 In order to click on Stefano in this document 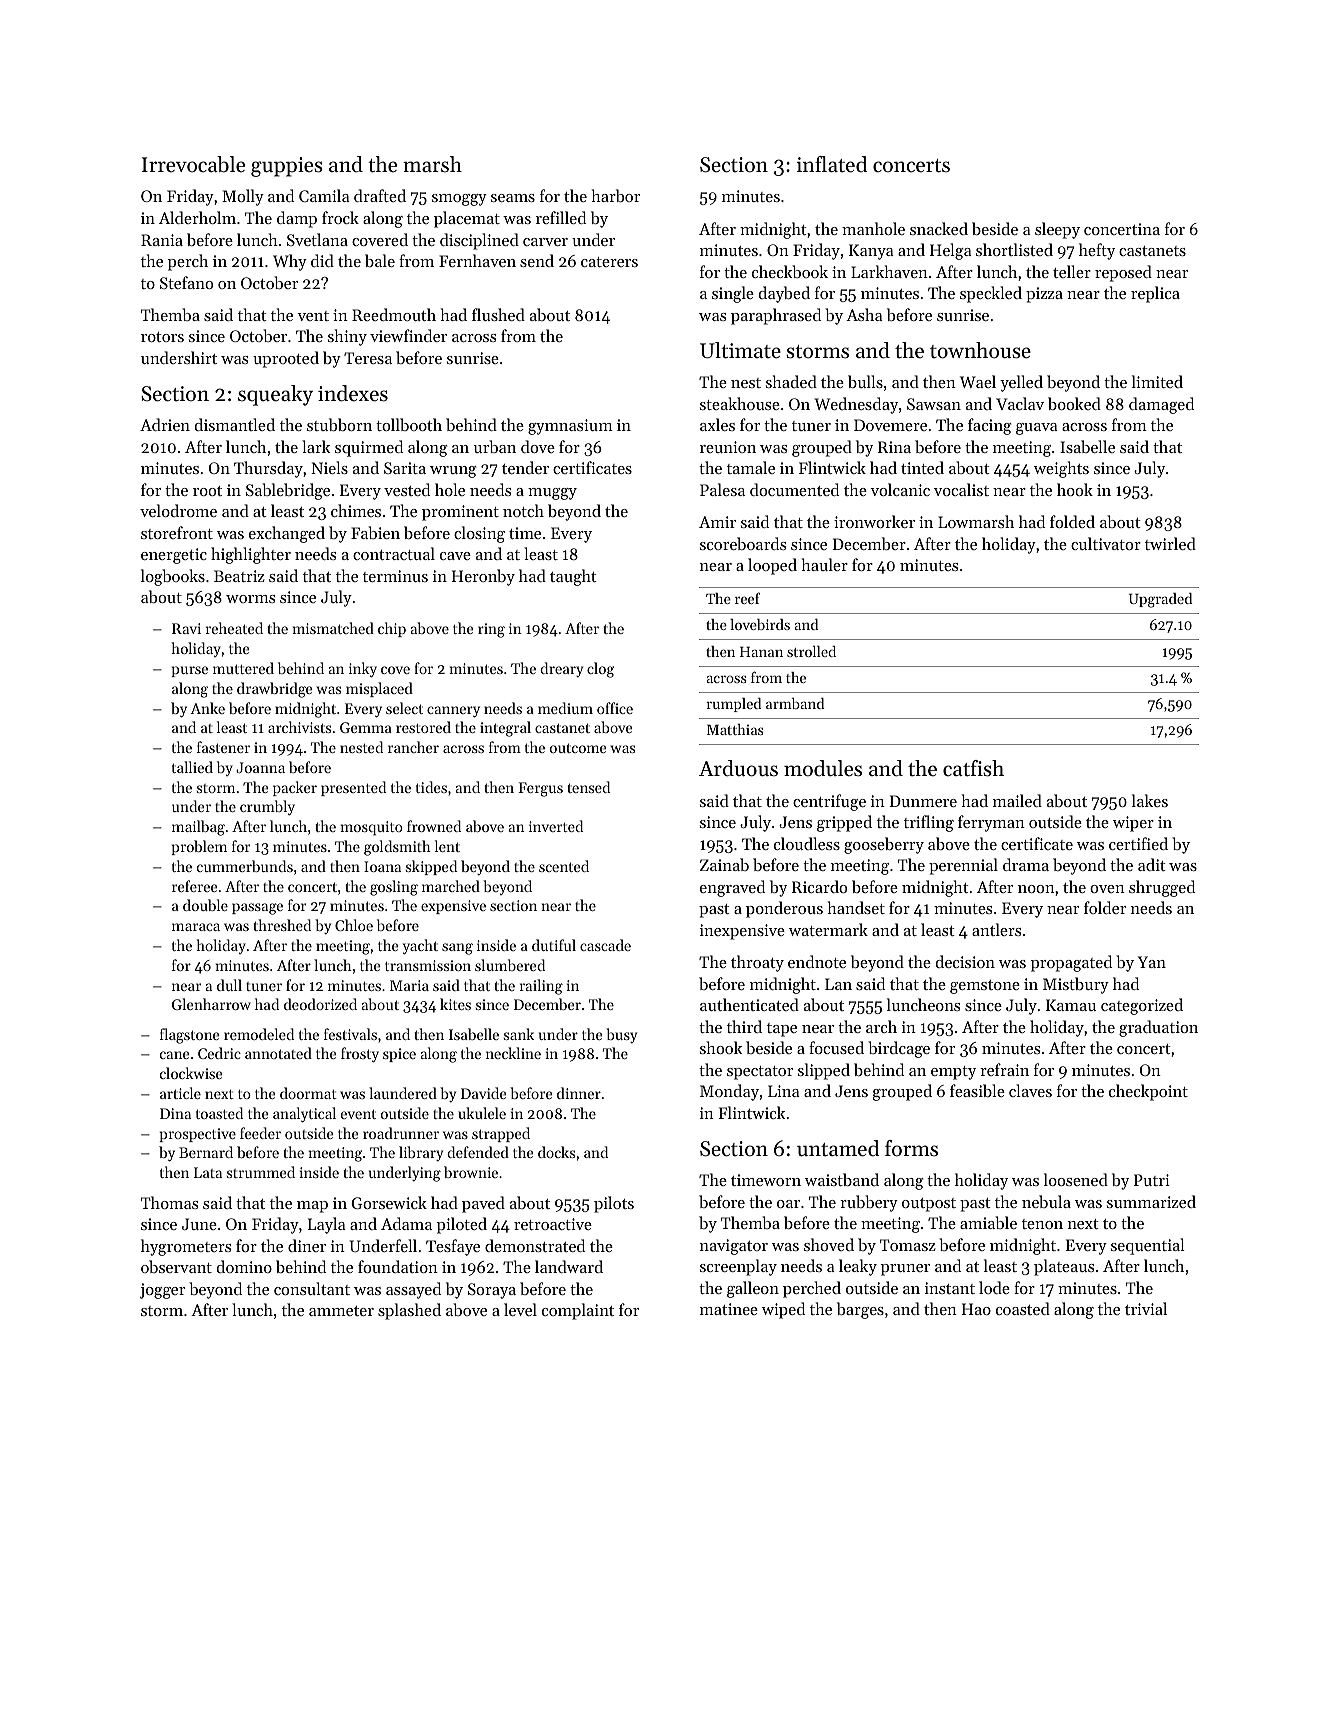, I will do `click(186, 282)`.
